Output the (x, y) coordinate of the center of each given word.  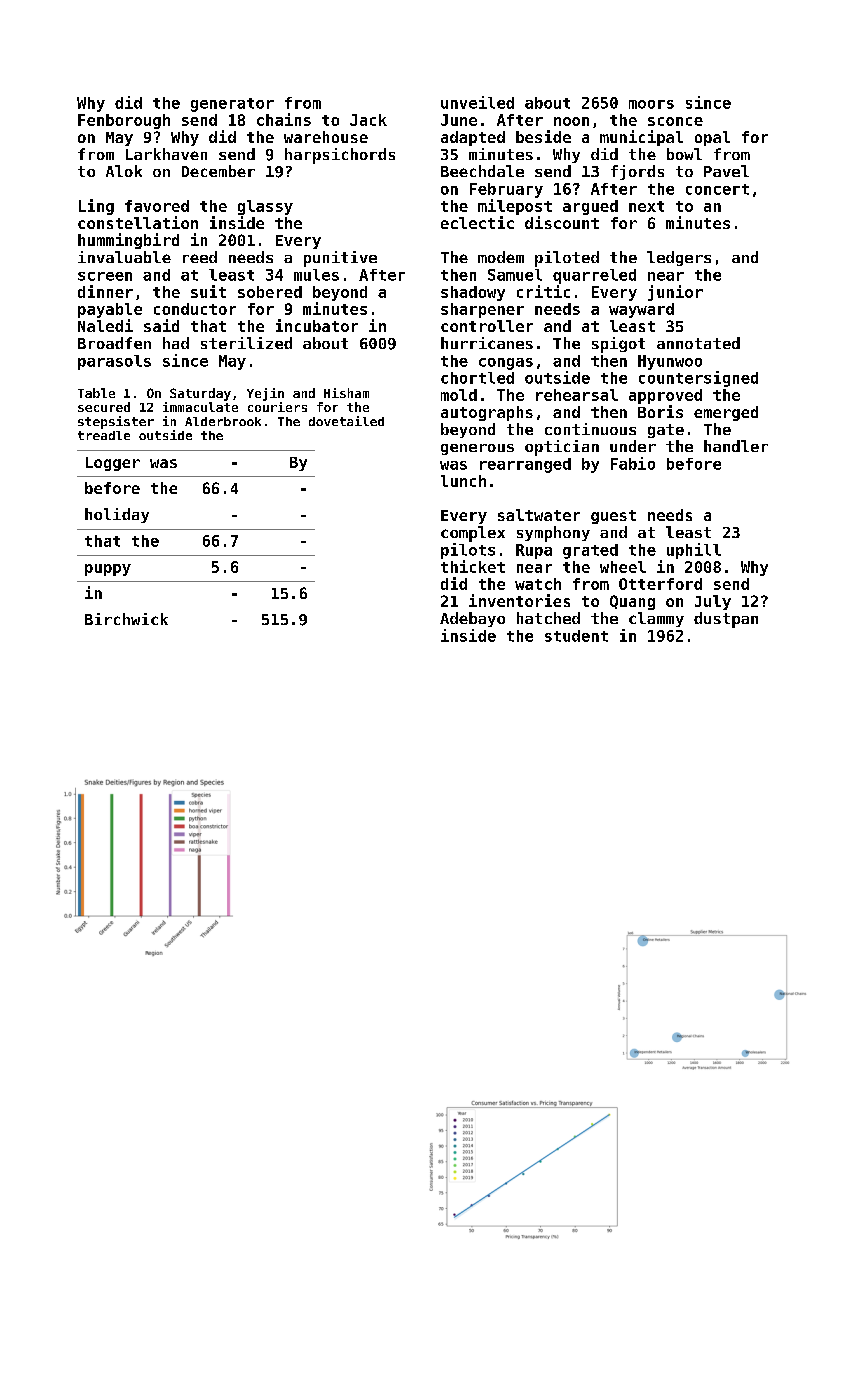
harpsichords (340, 156)
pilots (468, 551)
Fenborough (124, 121)
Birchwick (126, 619)
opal (712, 138)
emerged (726, 413)
